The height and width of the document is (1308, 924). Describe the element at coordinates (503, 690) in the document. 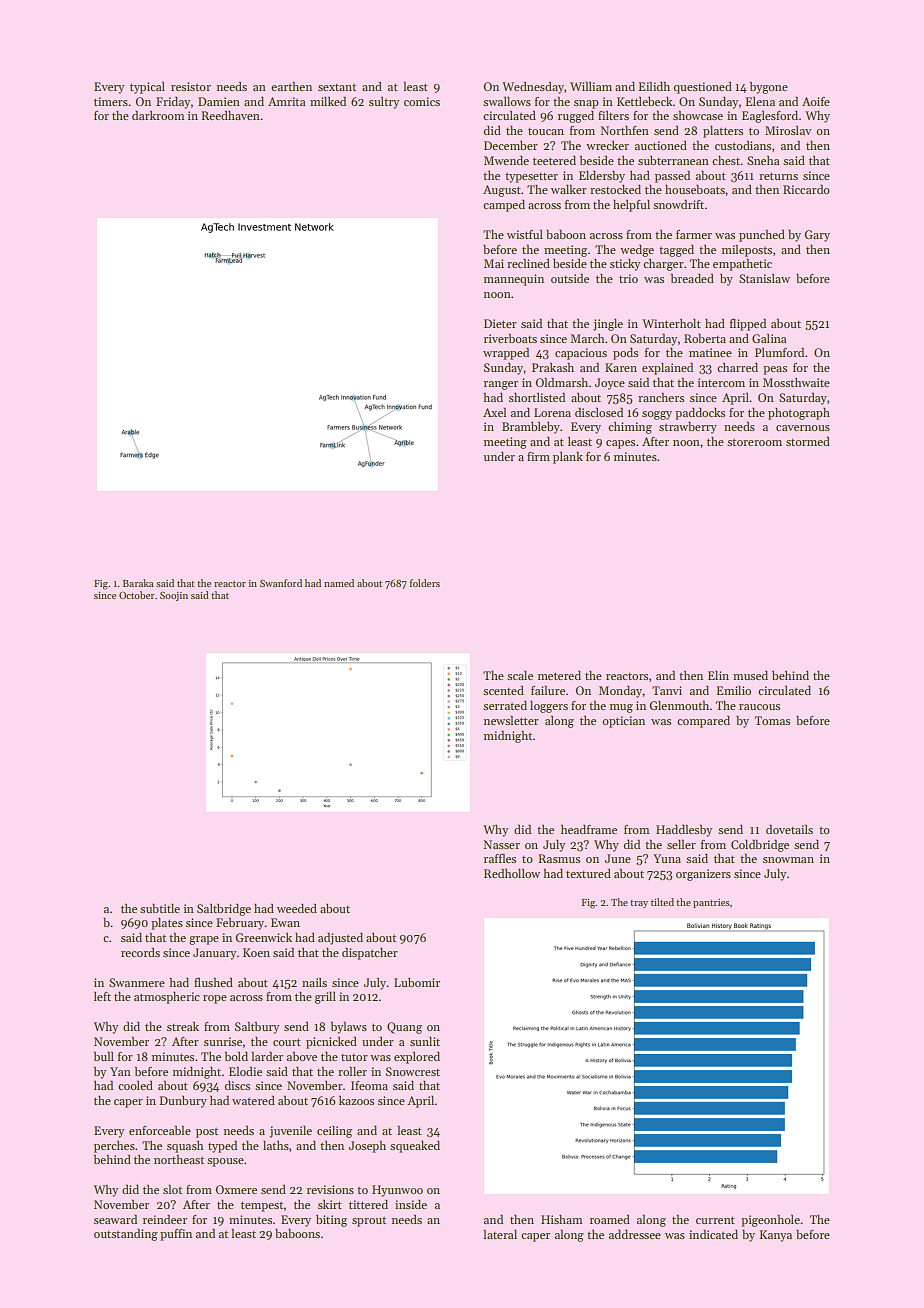

I see `scented` at that location.
